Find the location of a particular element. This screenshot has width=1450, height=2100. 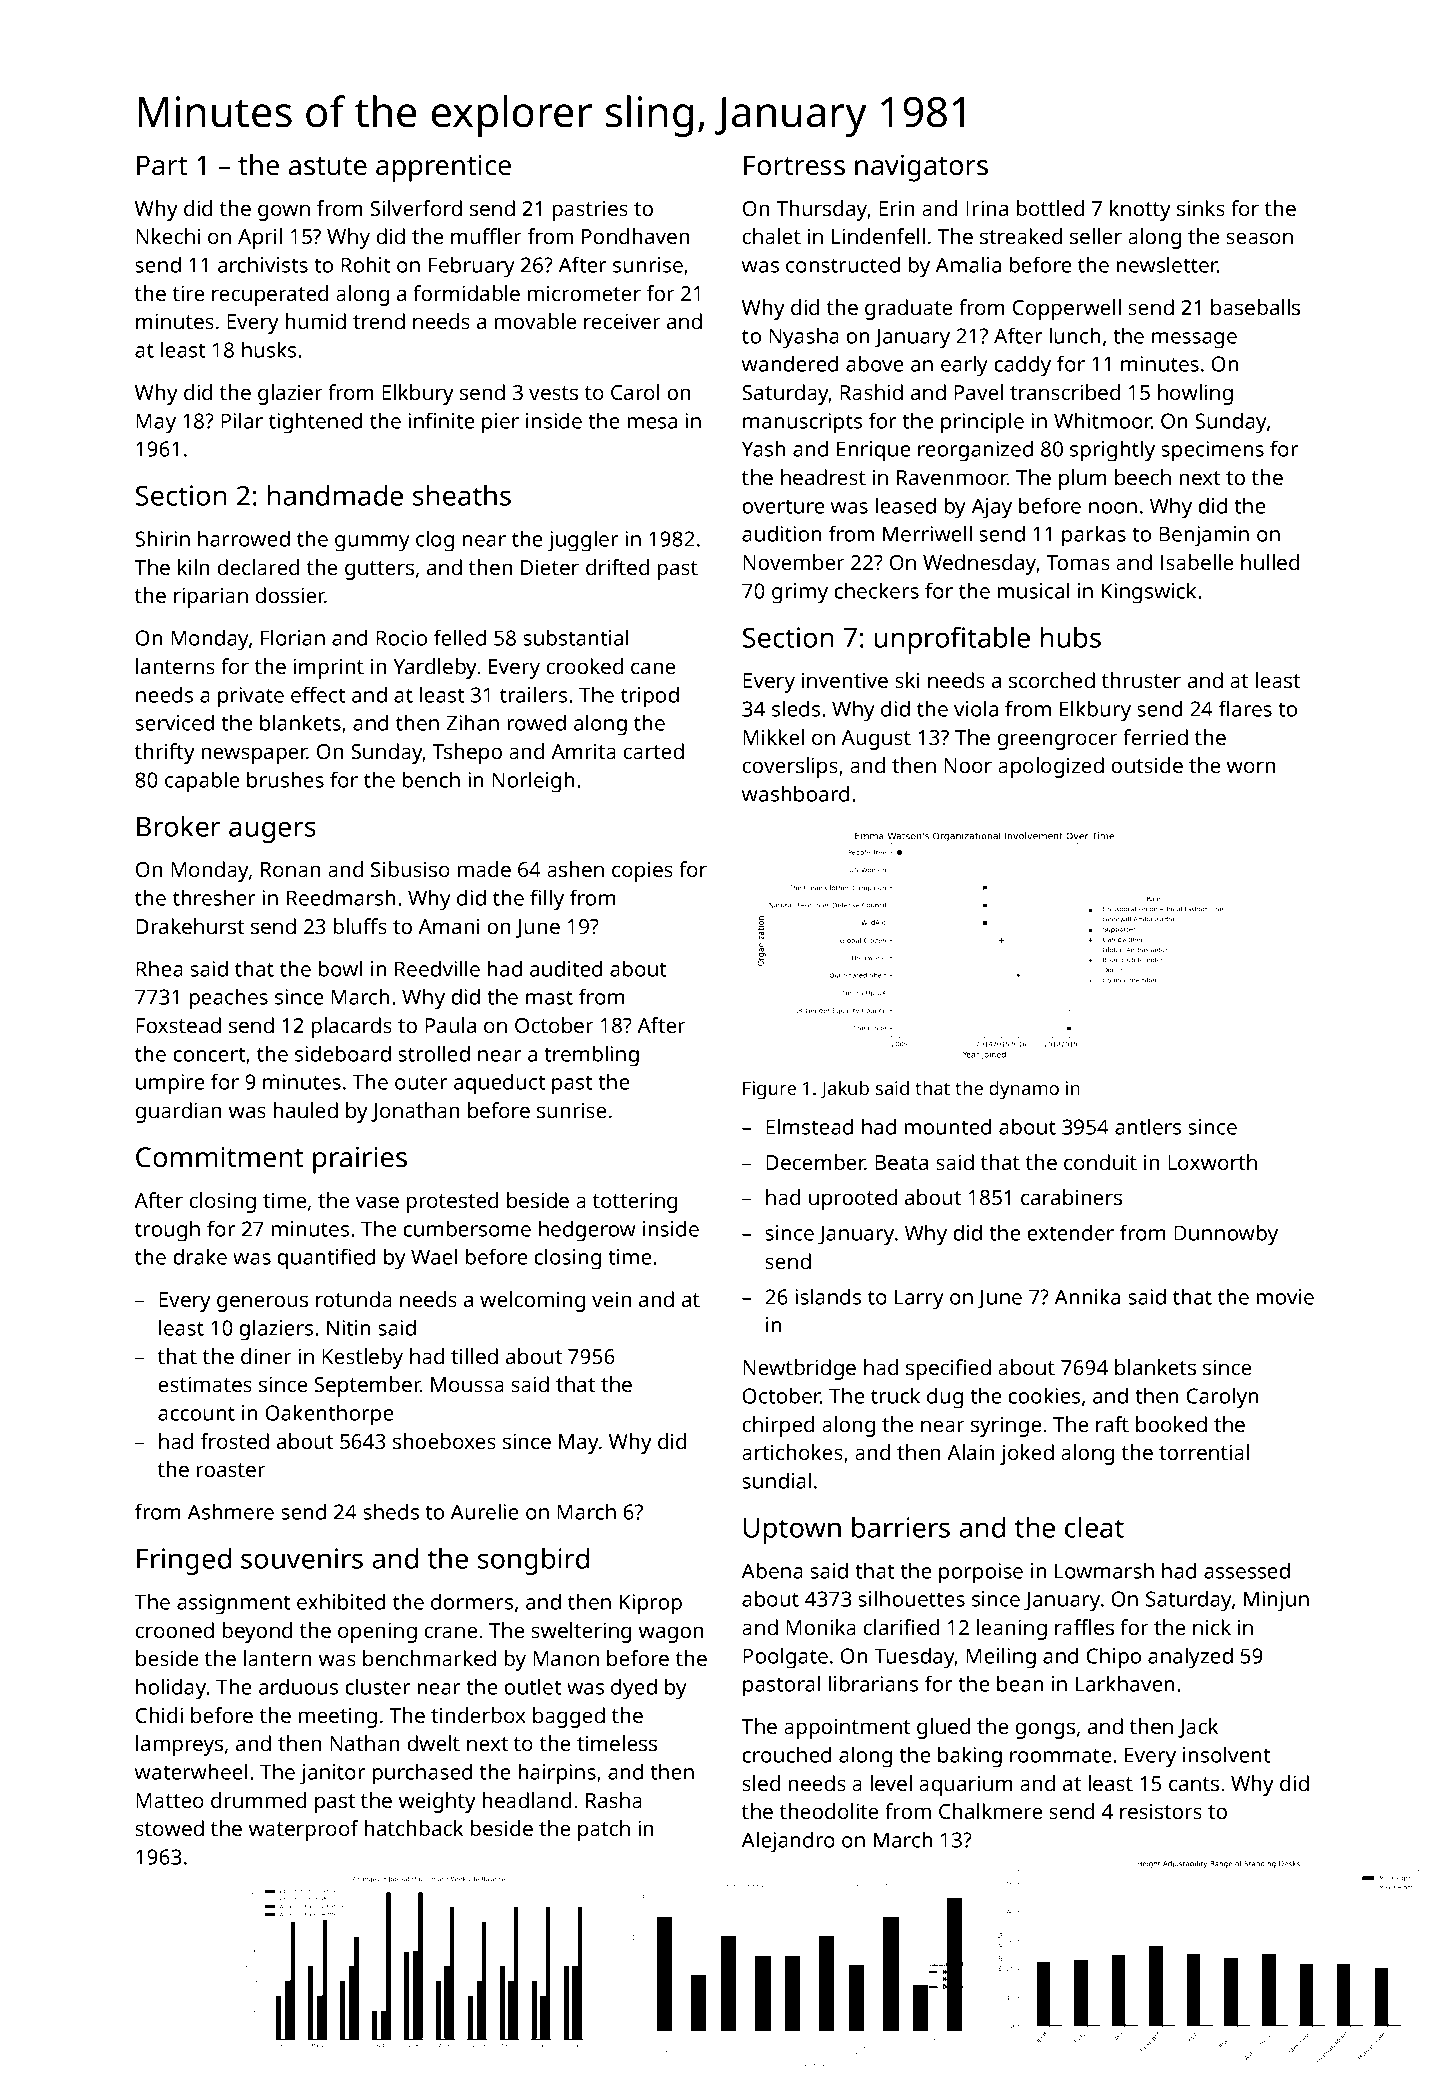

weighty is located at coordinates (437, 1802).
